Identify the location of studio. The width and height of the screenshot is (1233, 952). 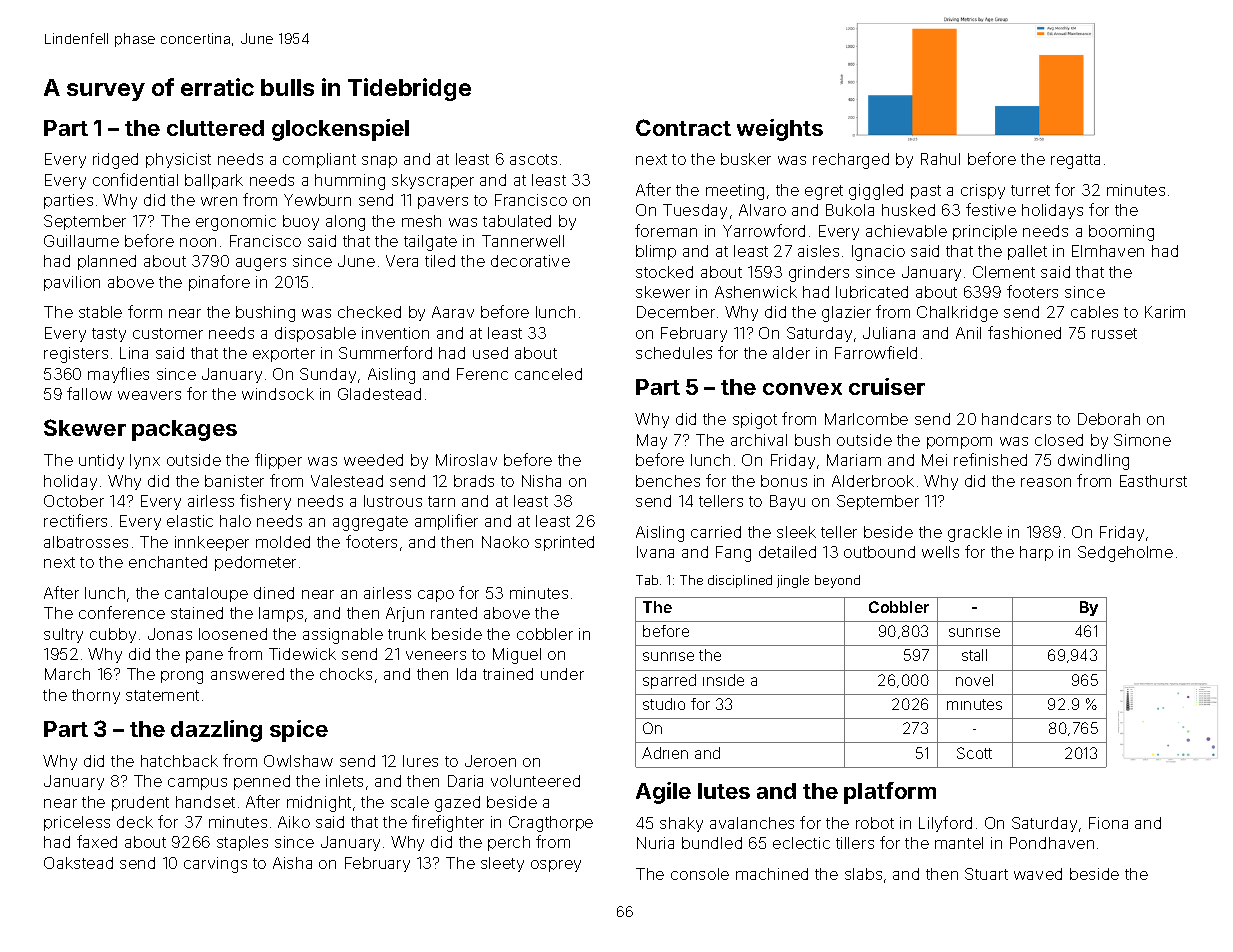
(664, 704).
